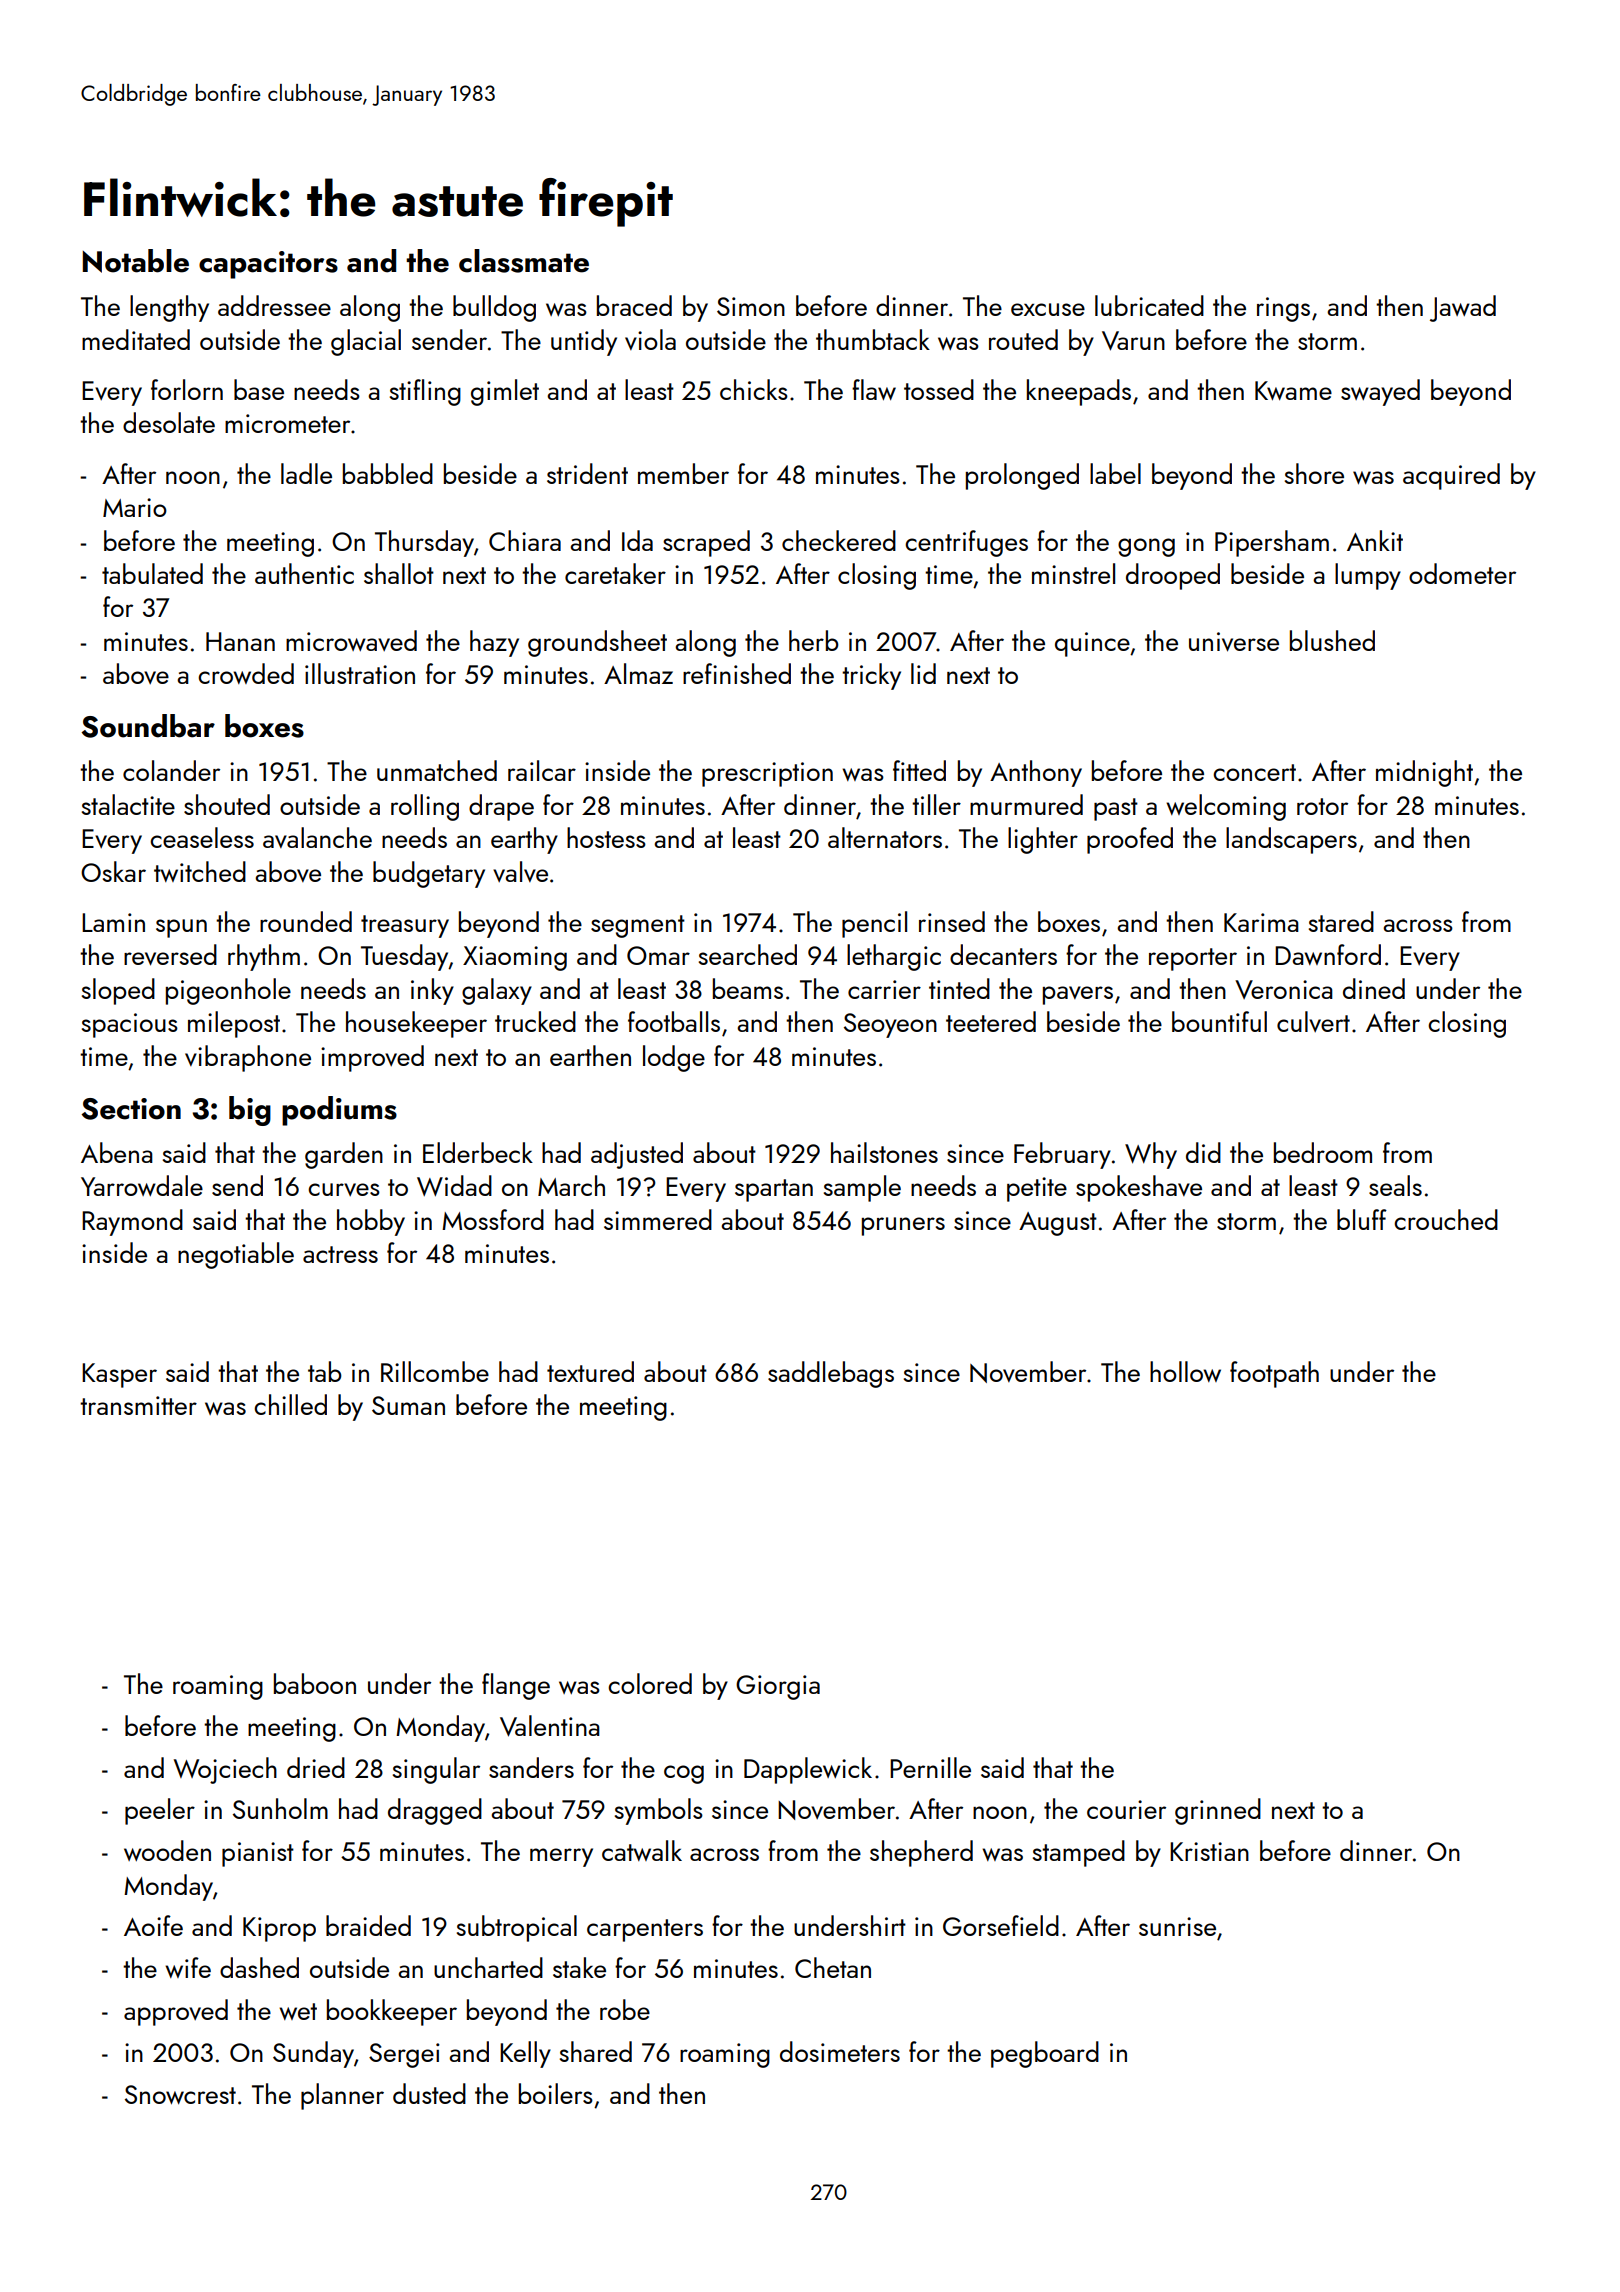 This screenshot has width=1620, height=2292. What do you see at coordinates (1177, 1926) in the screenshot?
I see `sunrise` at bounding box center [1177, 1926].
